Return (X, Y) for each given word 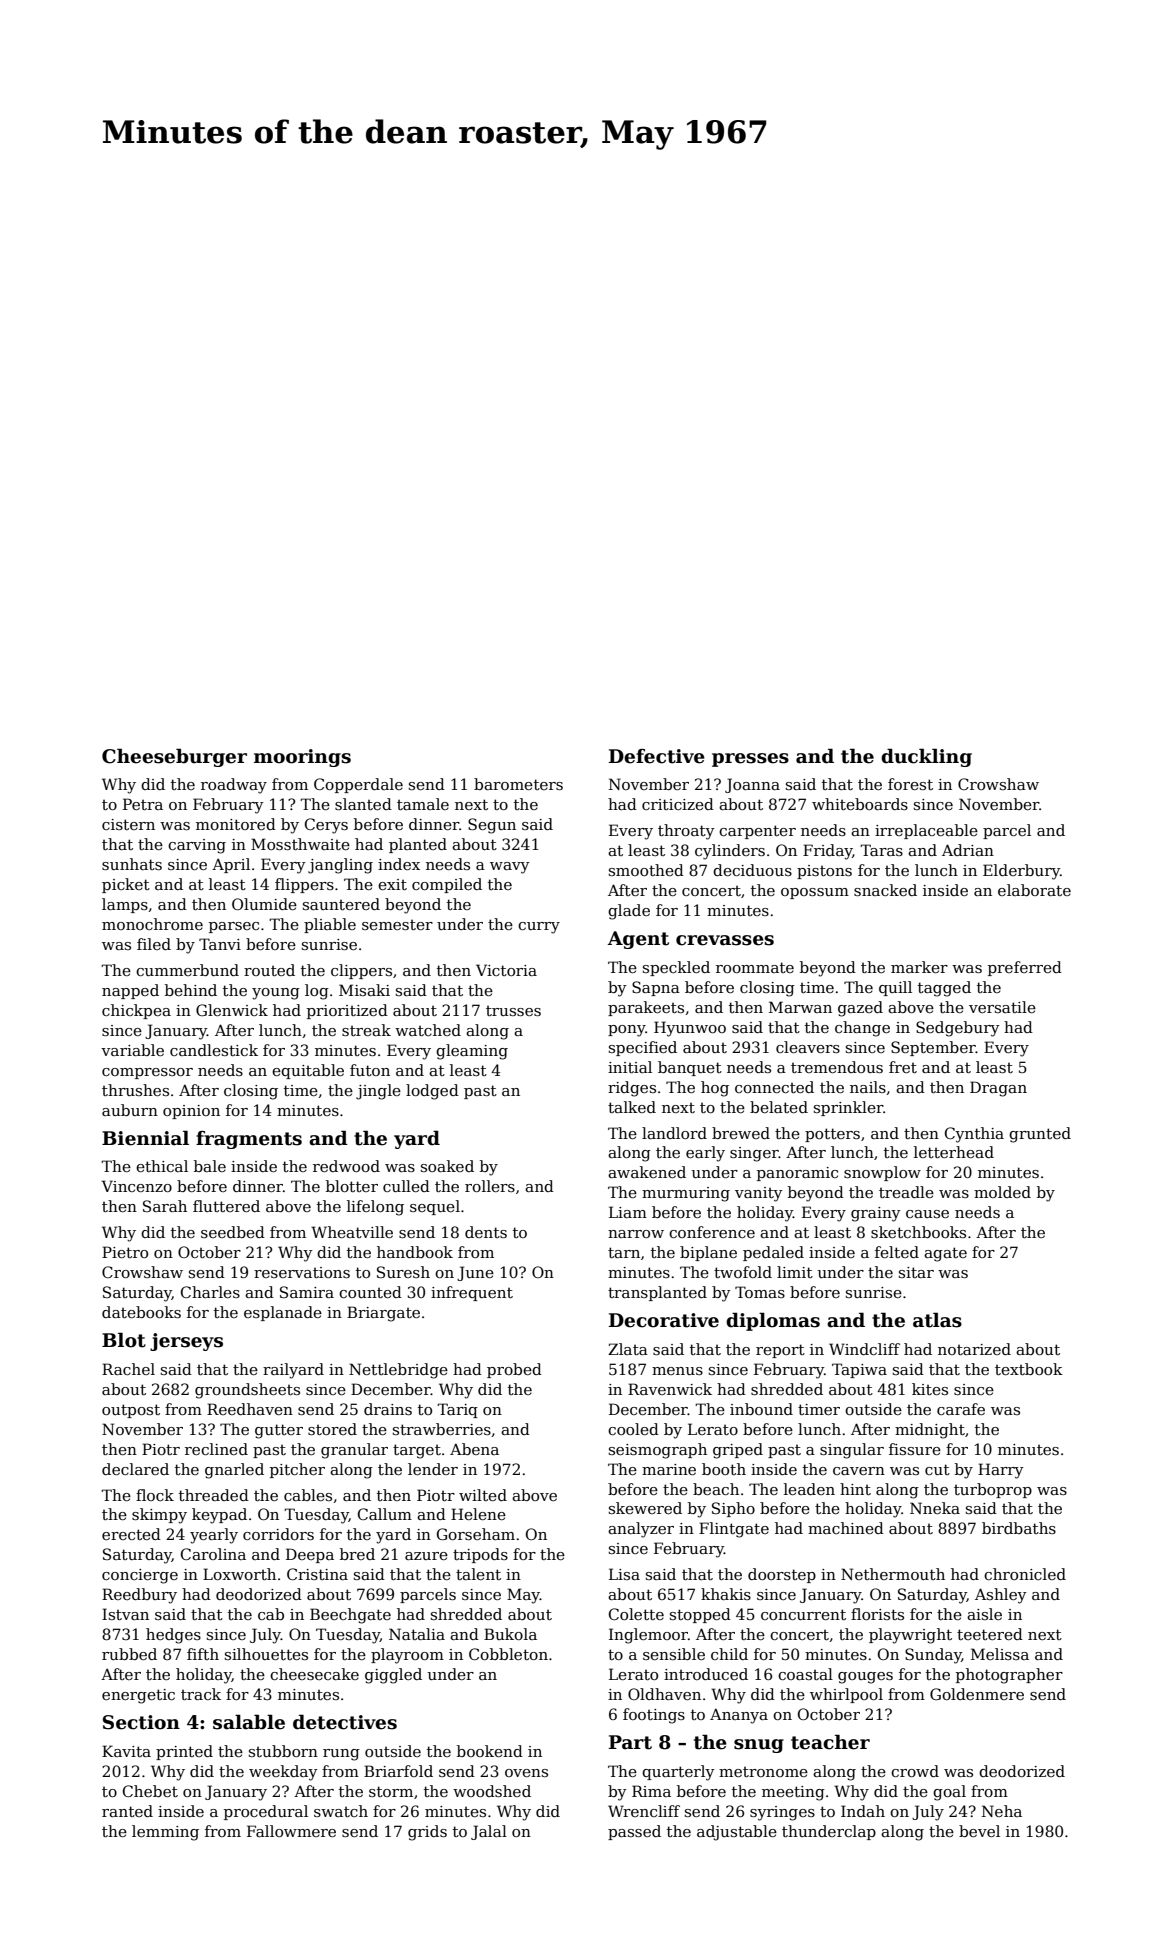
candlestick (214, 1050)
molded (1002, 1192)
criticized (678, 804)
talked (632, 1107)
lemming (165, 1833)
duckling (926, 757)
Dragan (998, 1089)
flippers (304, 885)
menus (677, 1371)
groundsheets (247, 1391)
